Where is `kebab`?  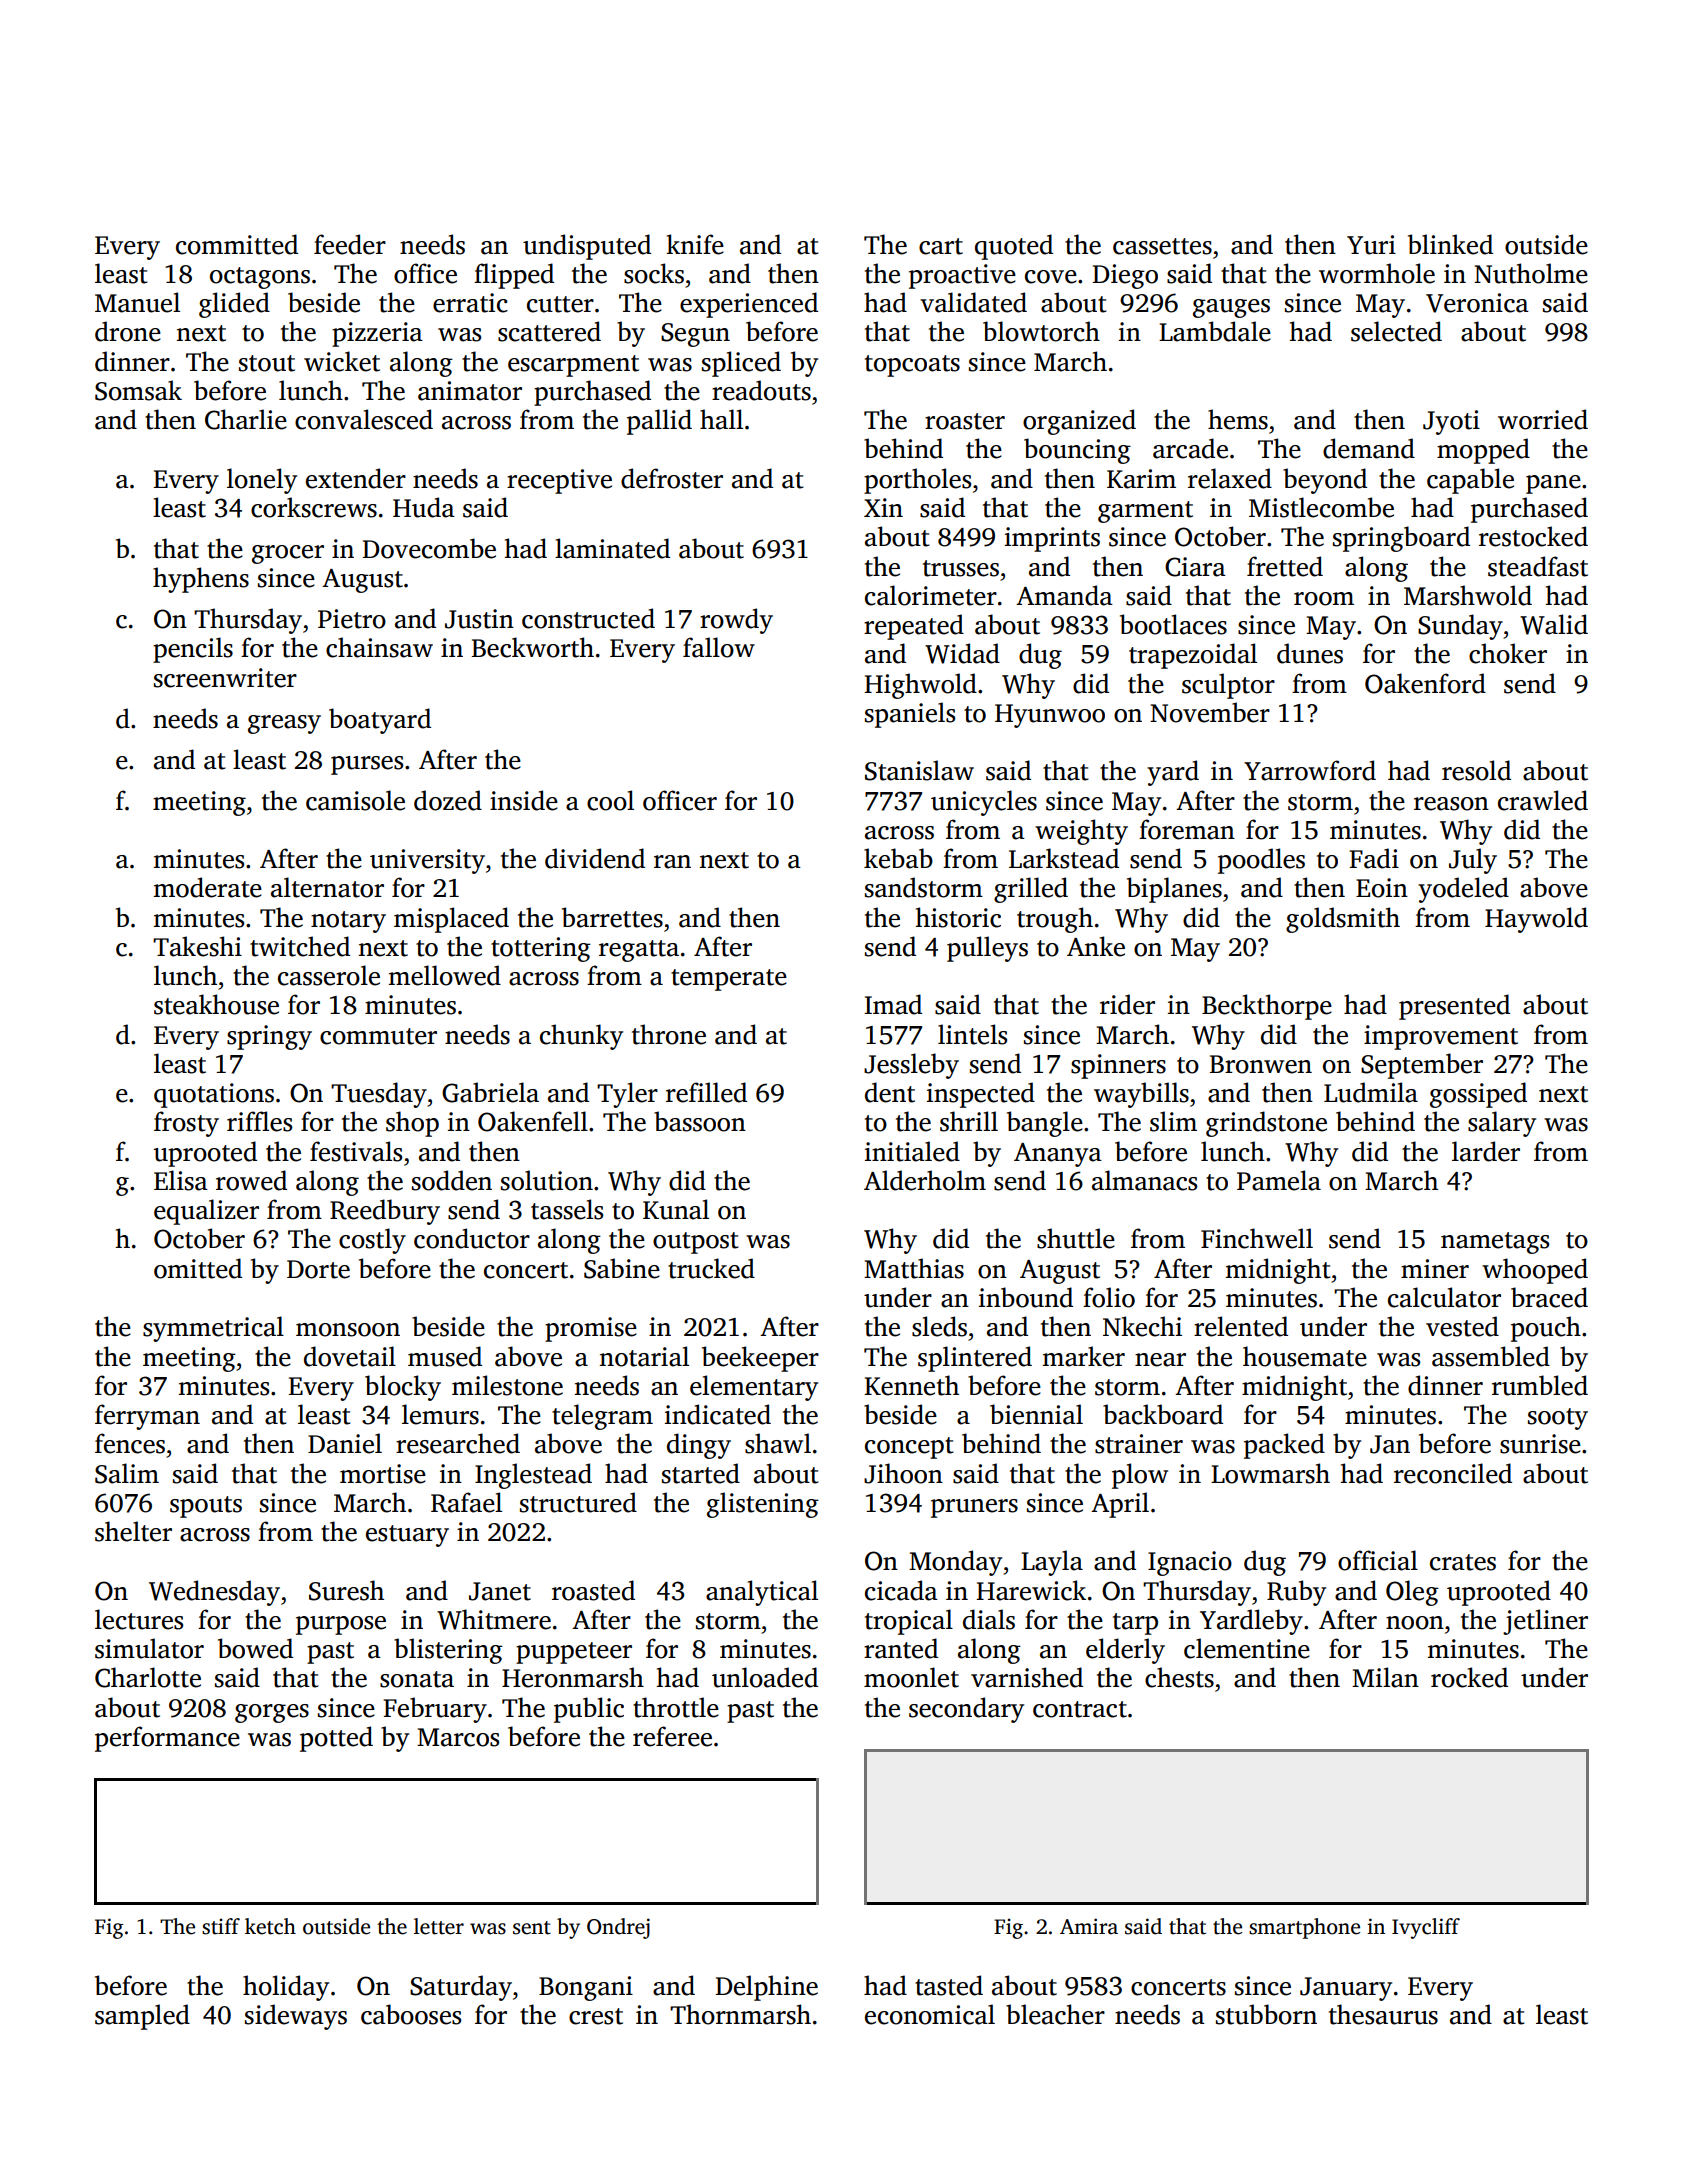 kebab is located at coordinates (898, 858).
